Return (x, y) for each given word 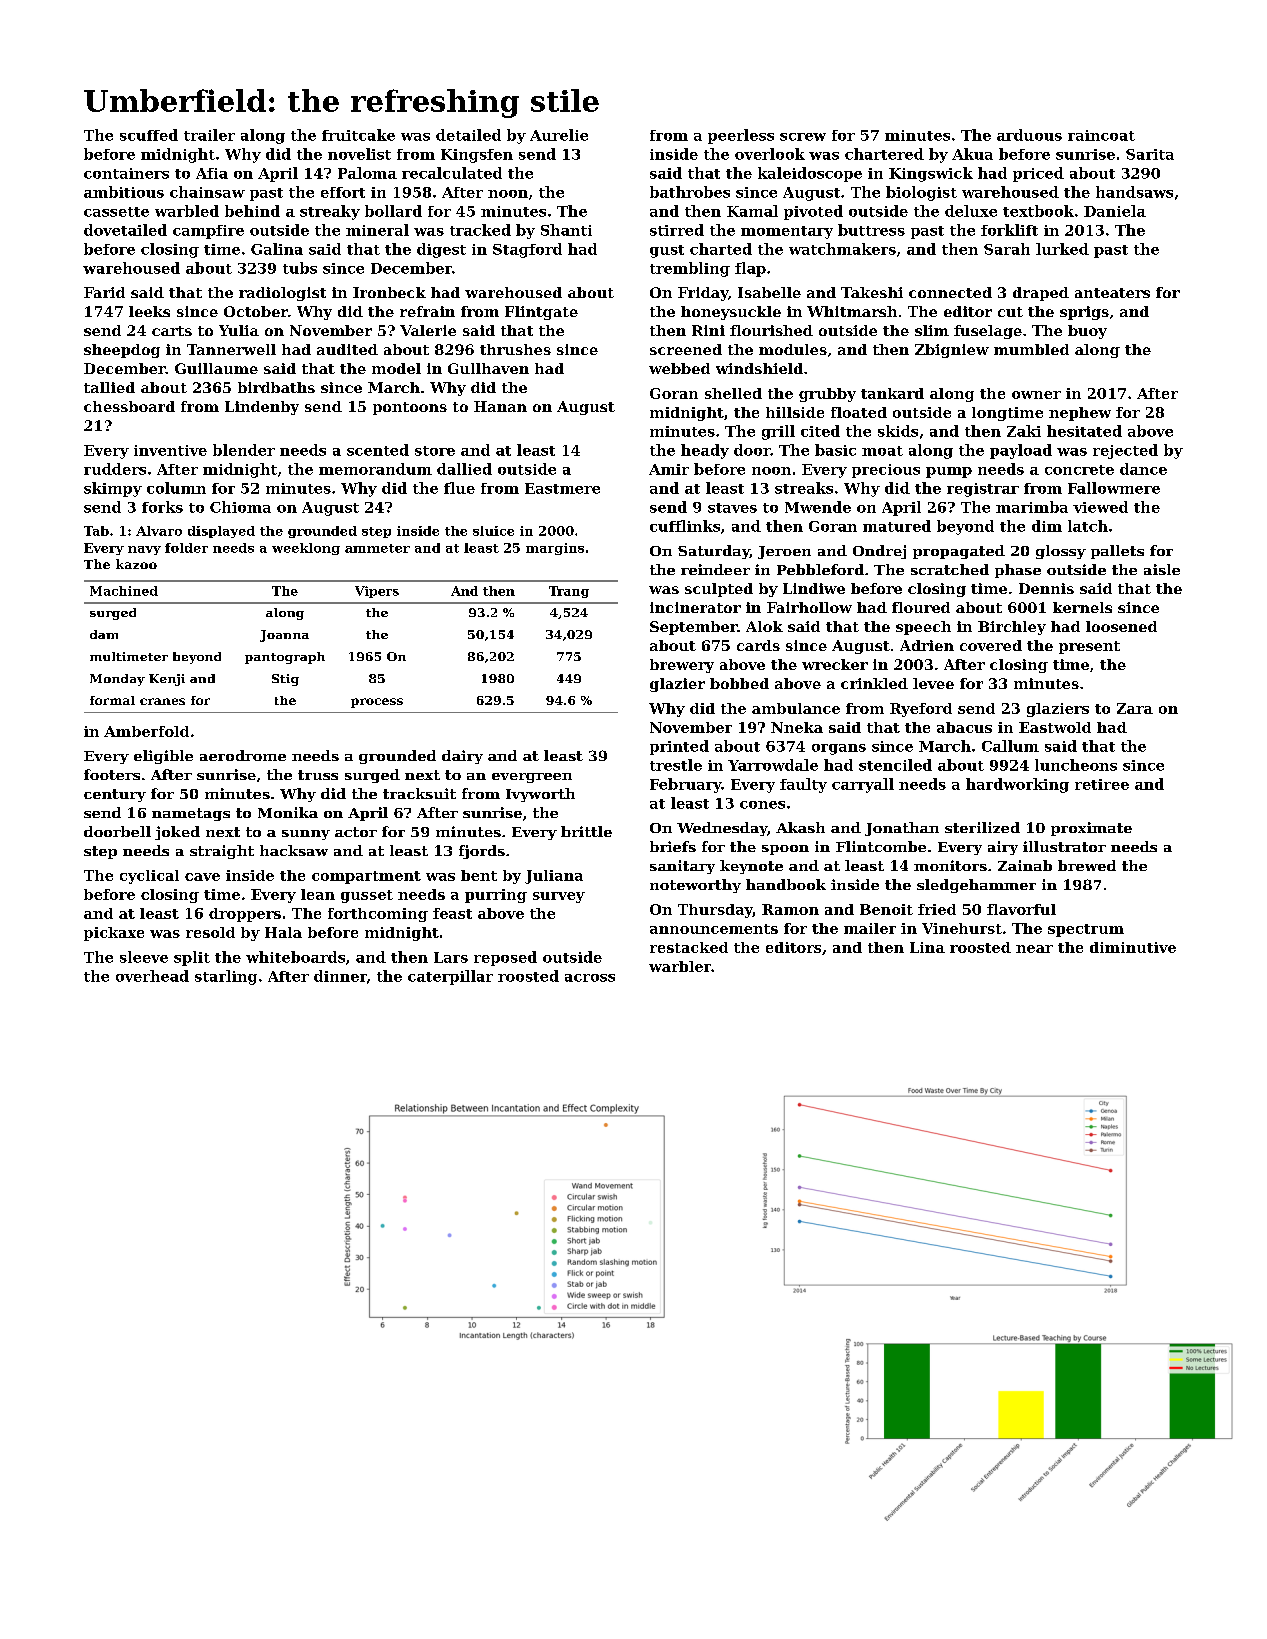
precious (886, 471)
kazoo (136, 564)
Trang (569, 592)
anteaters (1112, 293)
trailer (209, 135)
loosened (1121, 626)
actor (356, 832)
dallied (464, 469)
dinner (340, 976)
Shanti (566, 230)
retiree (1102, 784)
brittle (586, 831)
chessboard (129, 406)
